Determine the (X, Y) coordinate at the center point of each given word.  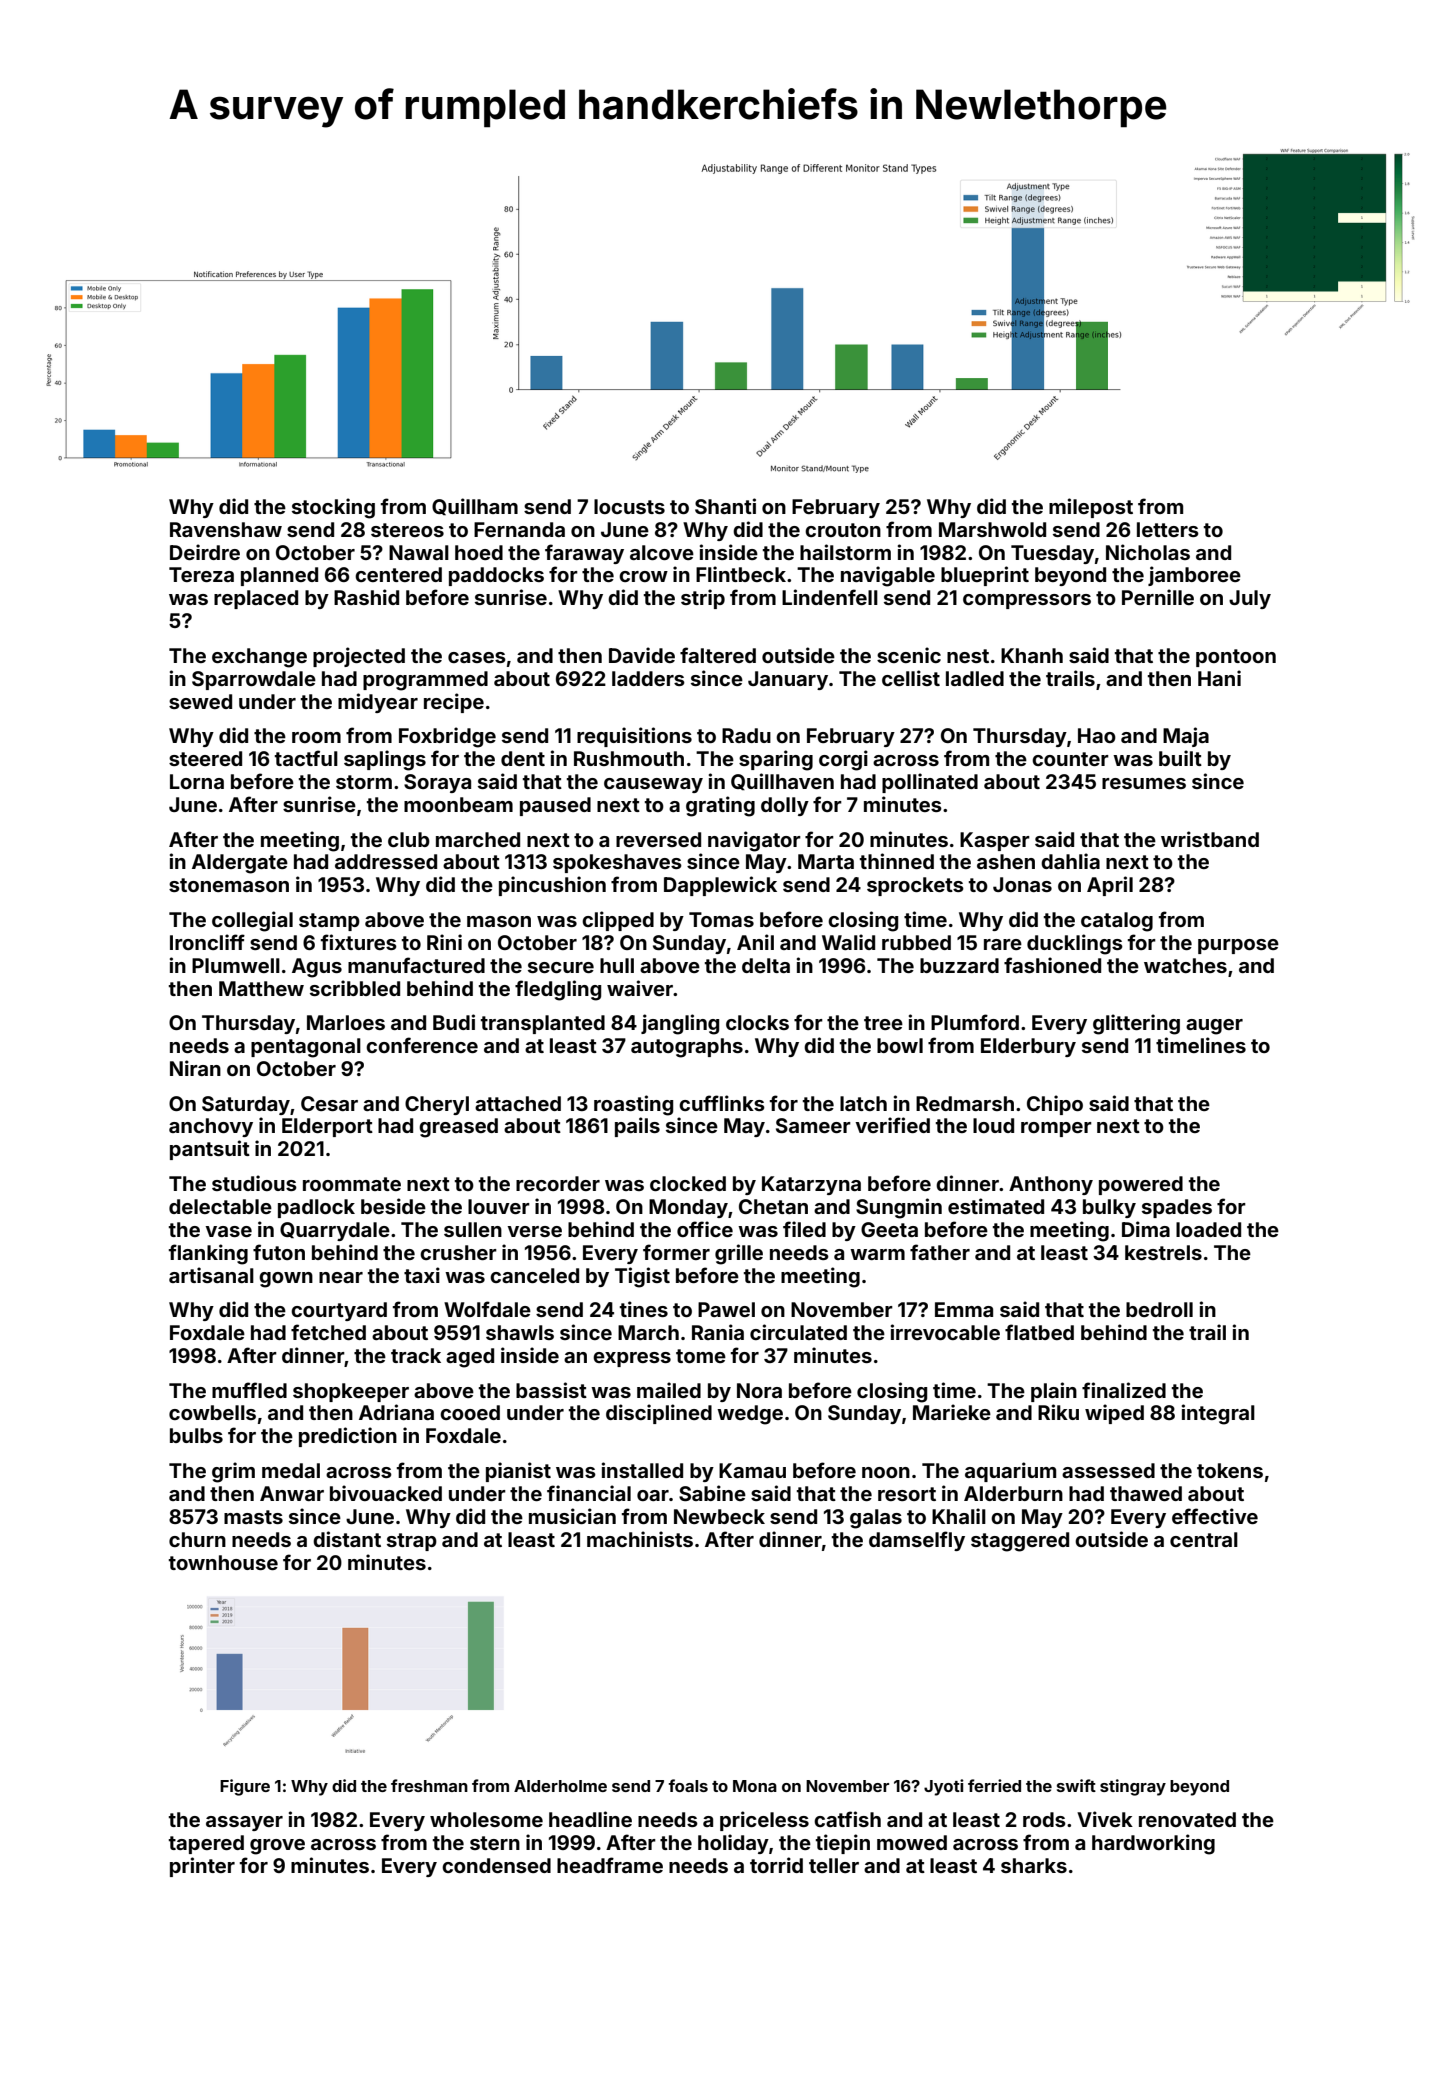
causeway (653, 785)
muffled (249, 1390)
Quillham (475, 507)
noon (886, 1472)
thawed (1146, 1493)
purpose (1238, 946)
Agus (317, 968)
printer (202, 1867)
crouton (843, 530)
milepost (1091, 508)
